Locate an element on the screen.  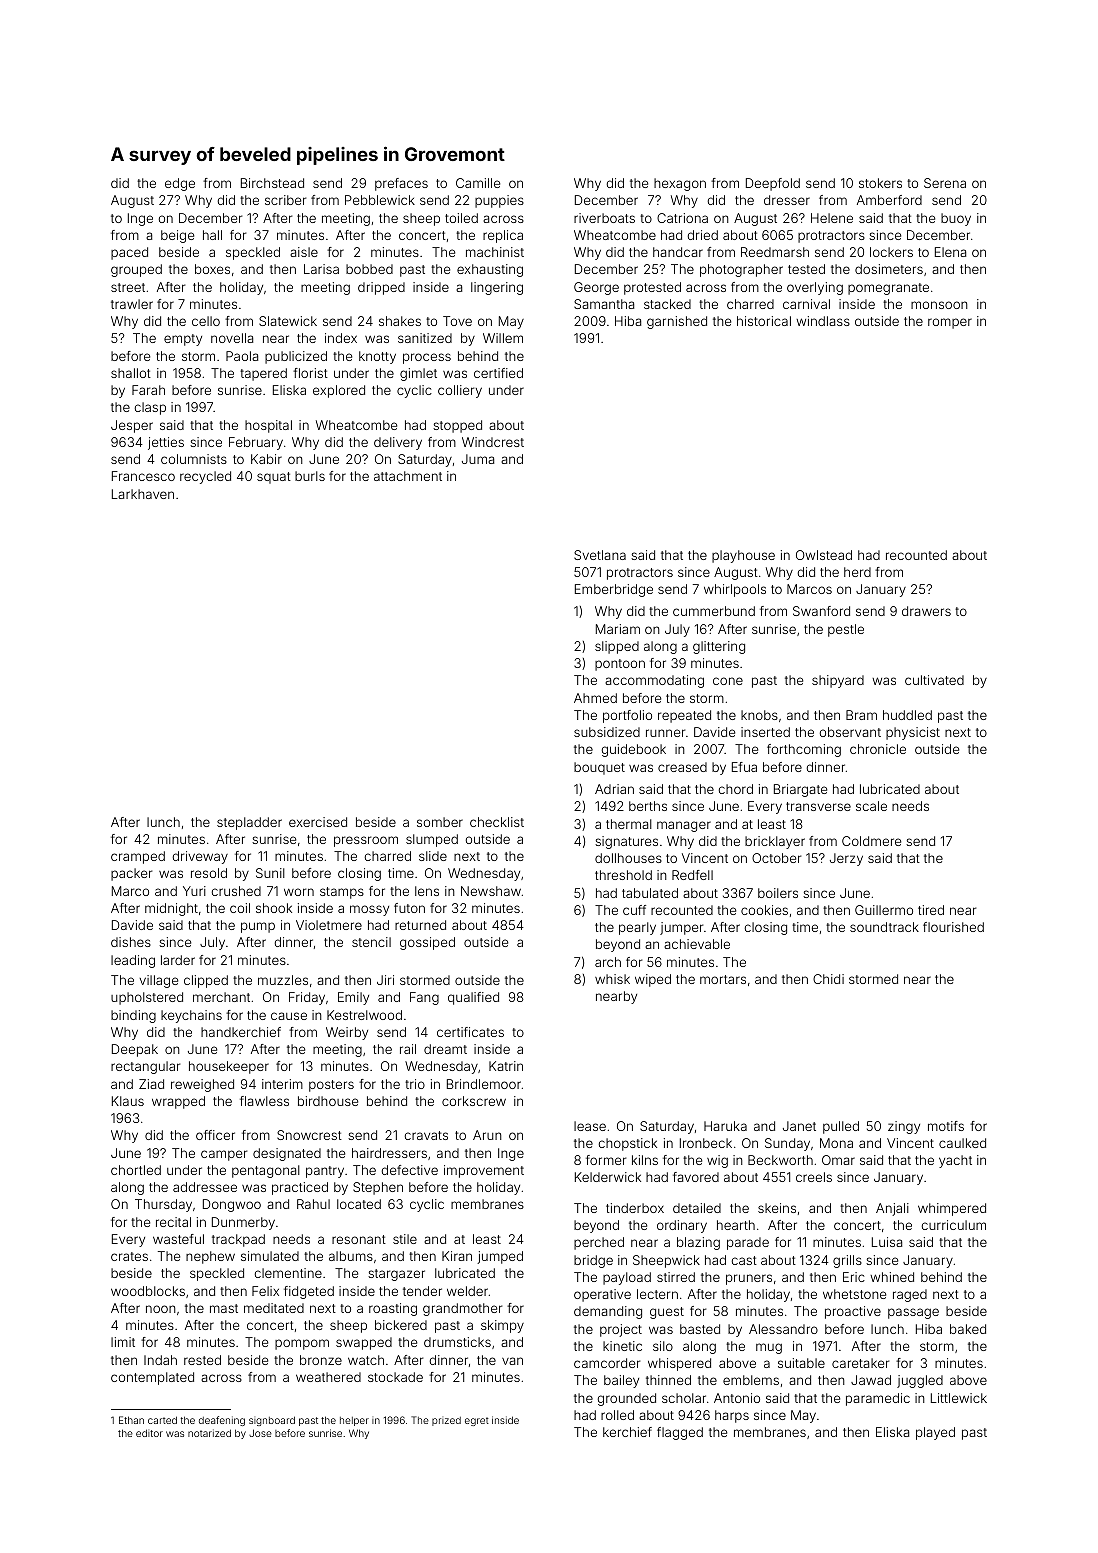
motifs is located at coordinates (946, 1126).
